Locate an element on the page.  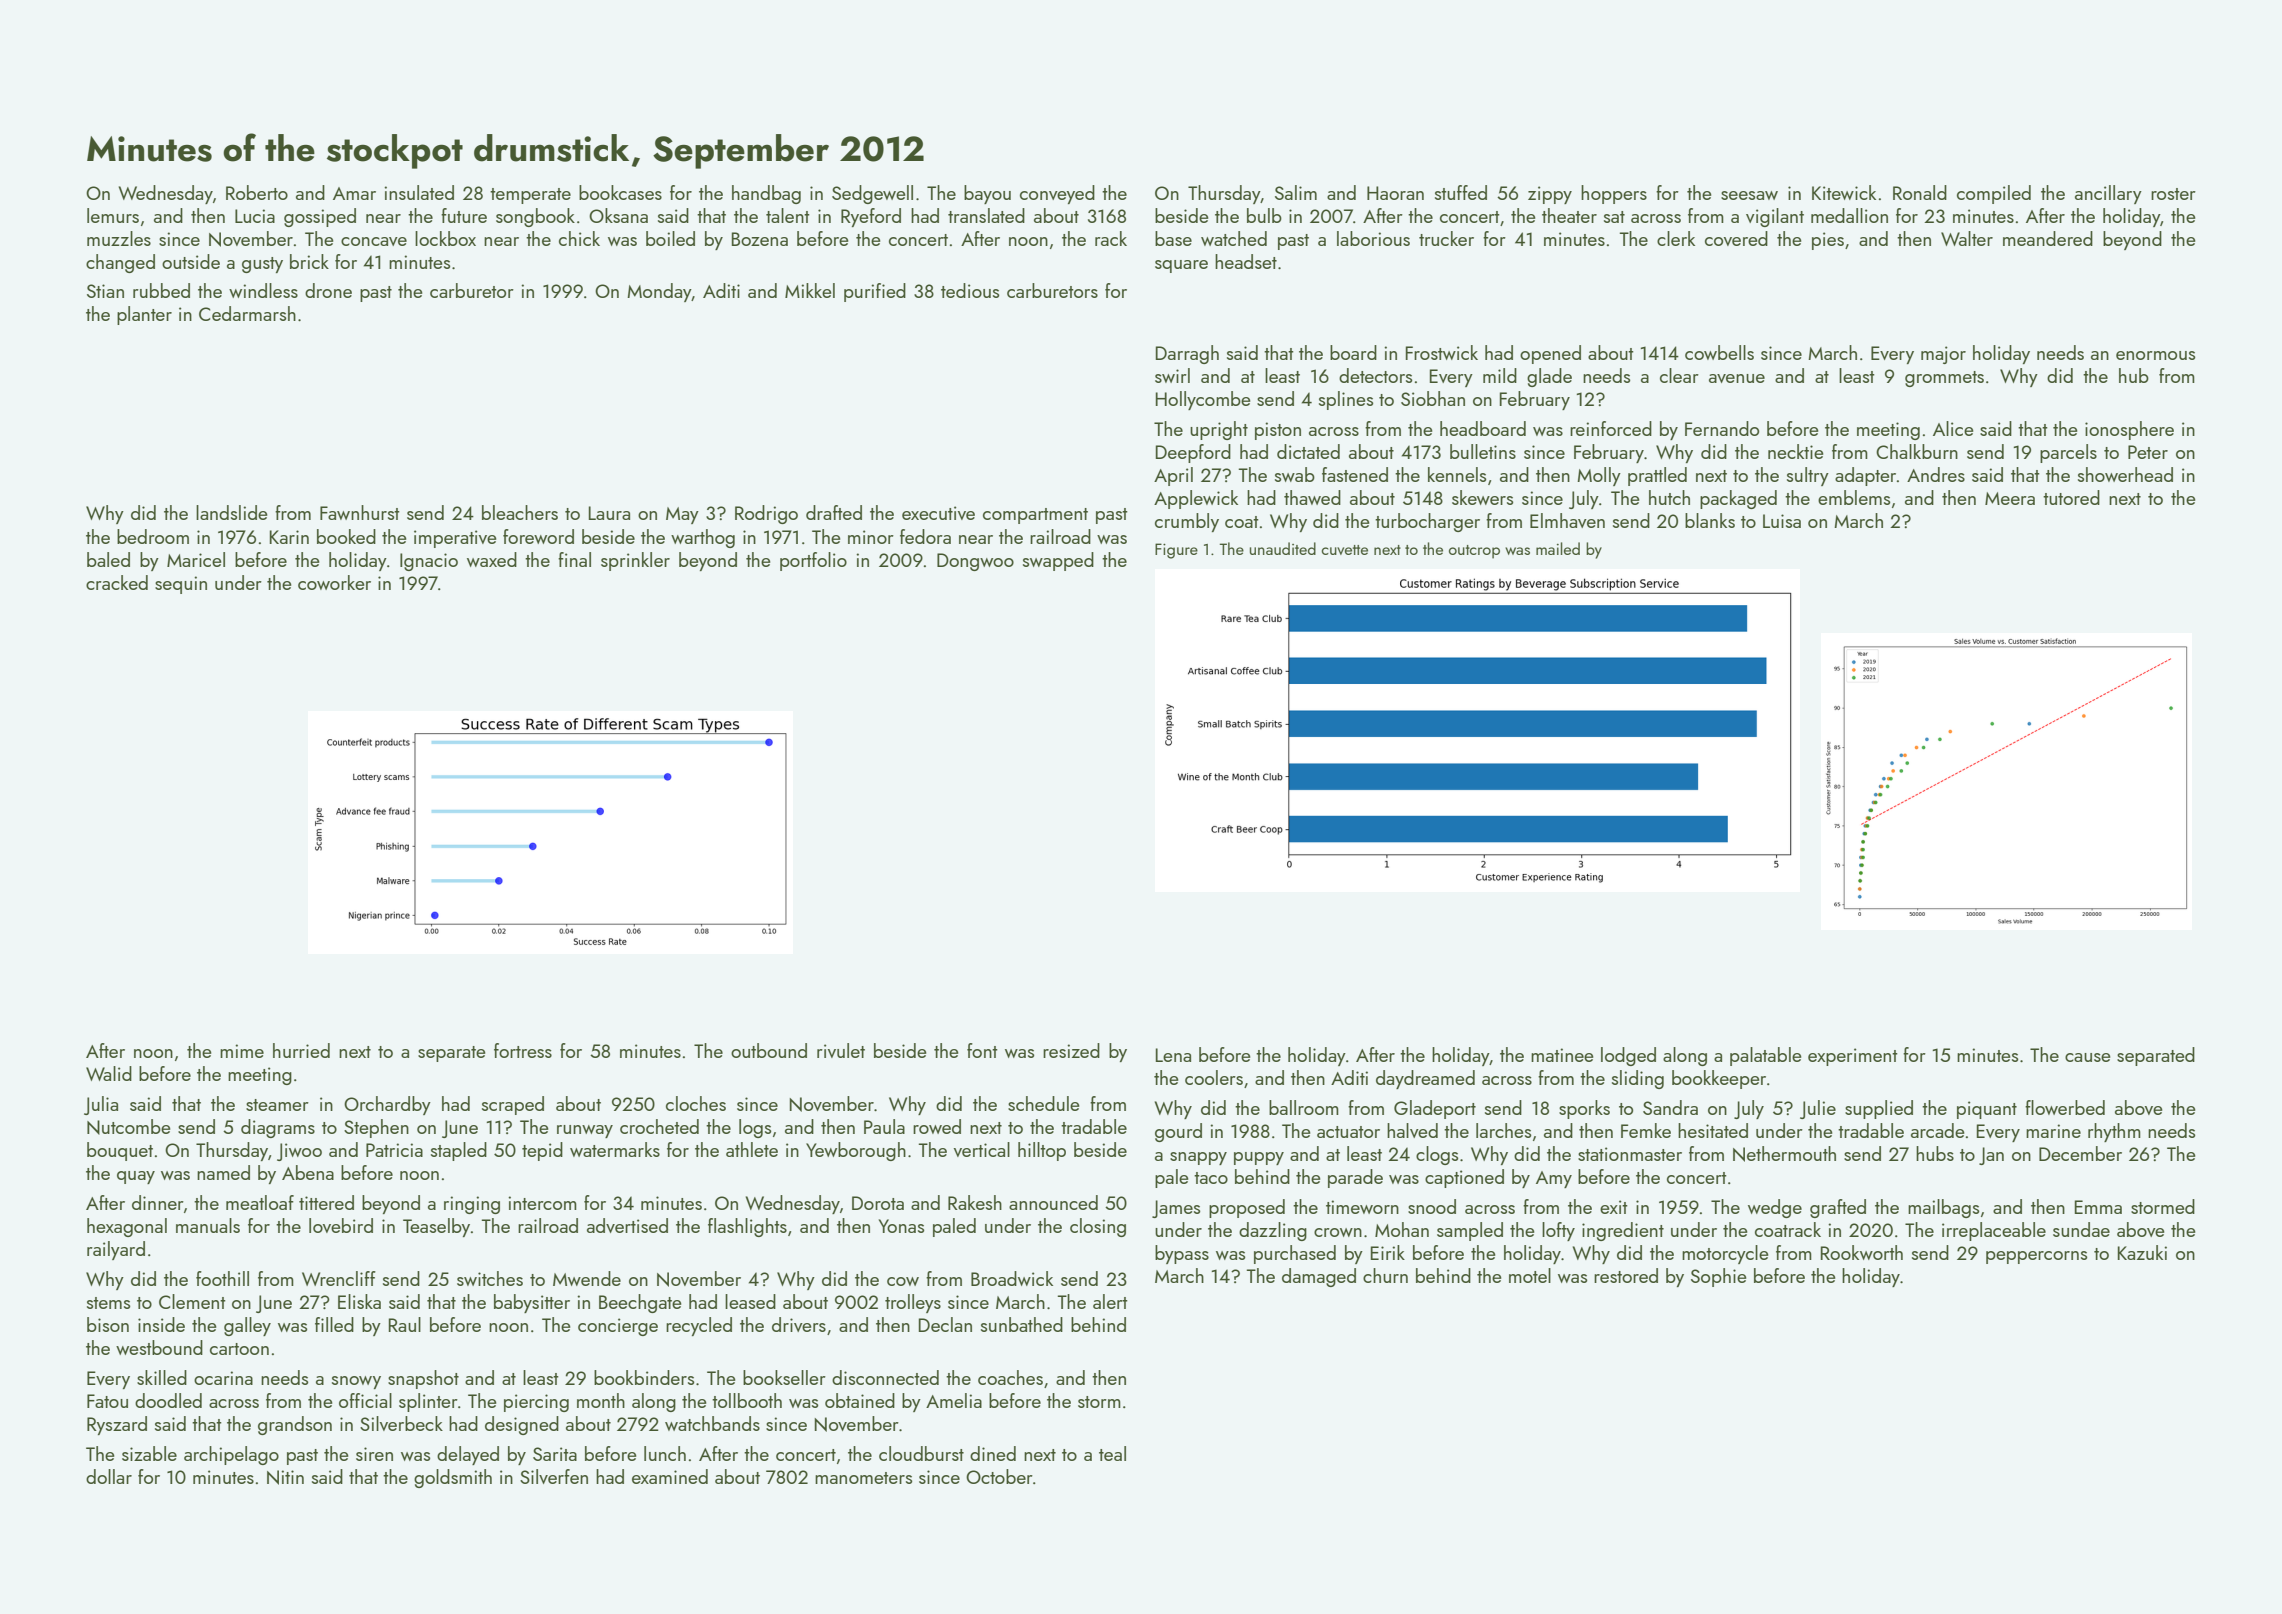
sequin is located at coordinates (181, 585).
